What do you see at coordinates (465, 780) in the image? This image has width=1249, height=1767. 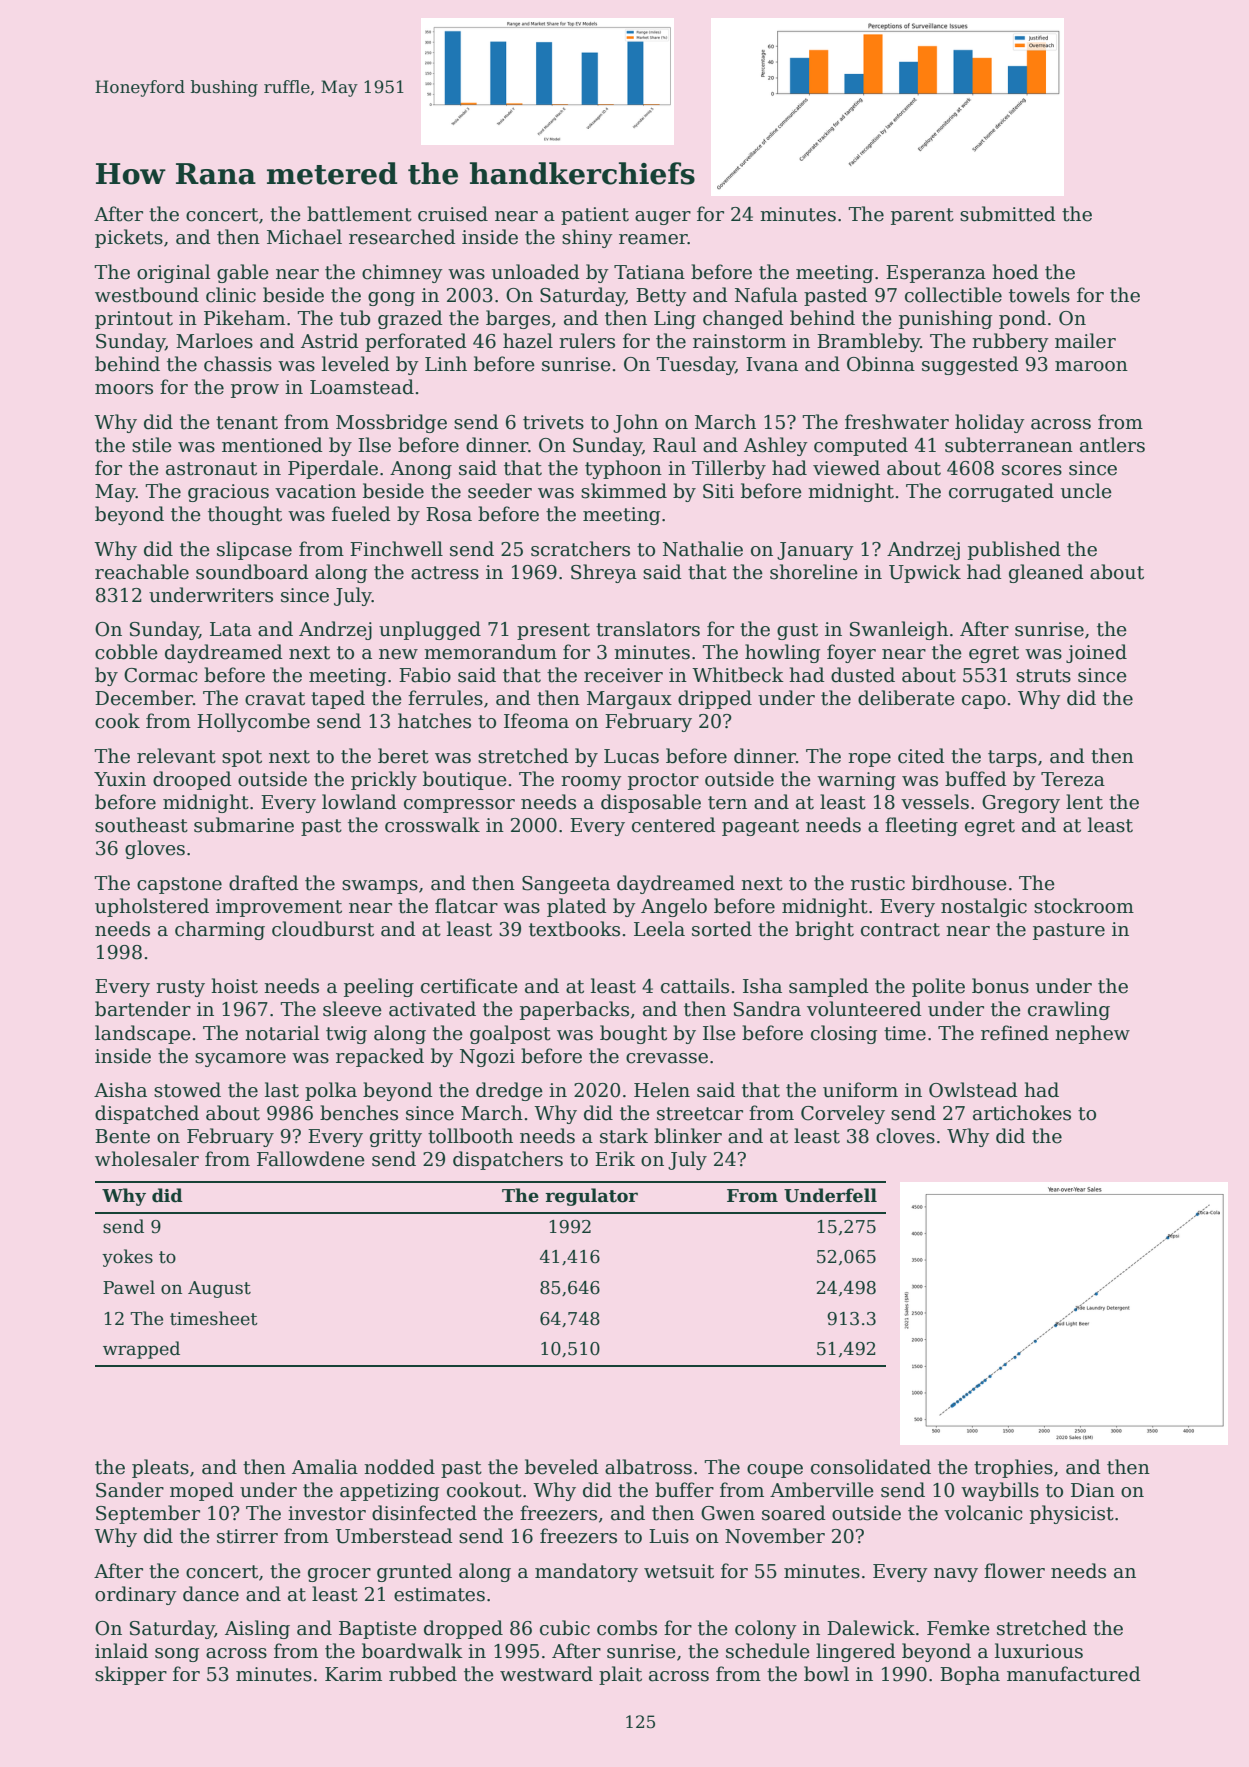 I see `boutique` at bounding box center [465, 780].
